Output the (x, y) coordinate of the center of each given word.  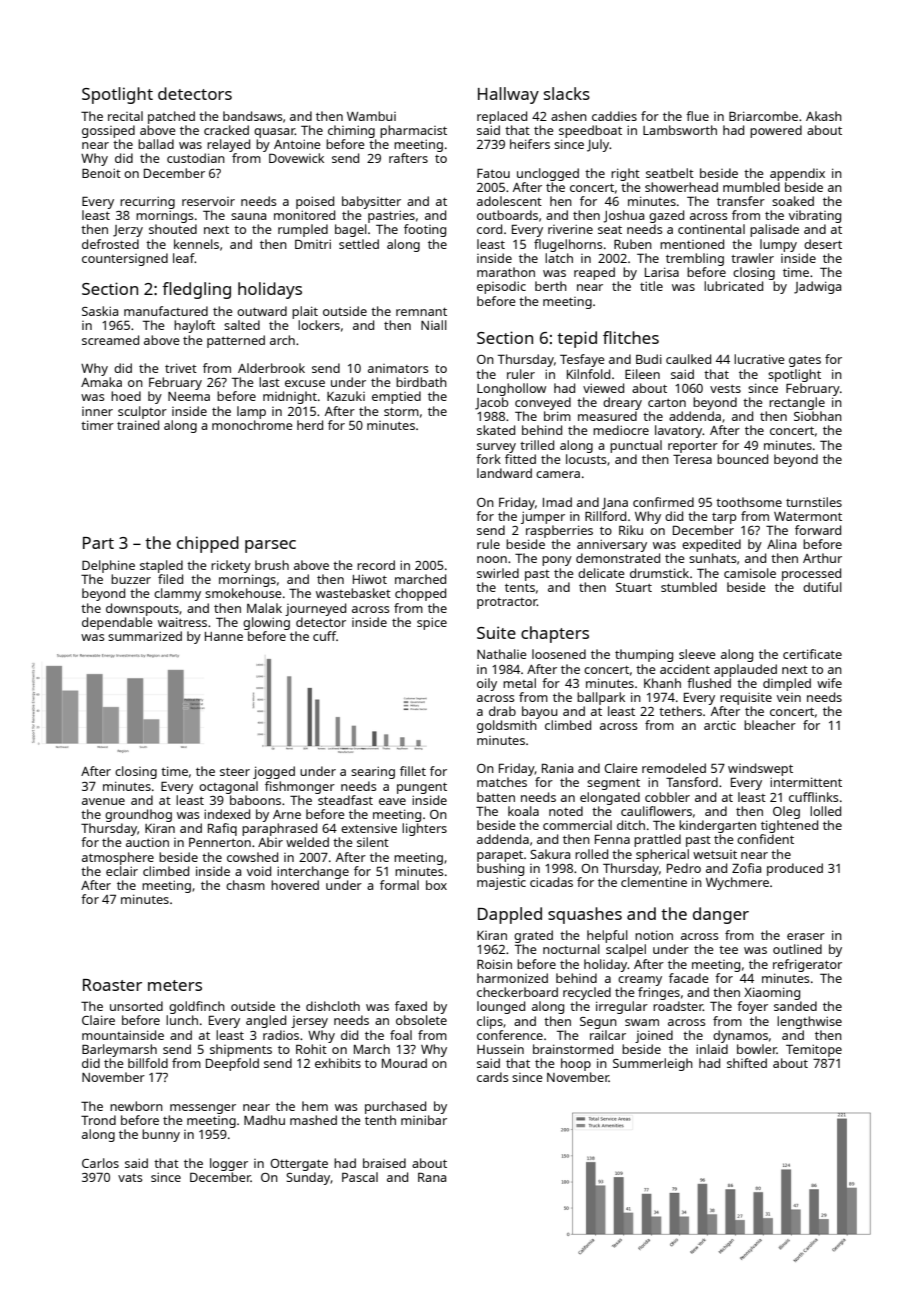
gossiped (108, 131)
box (436, 885)
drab (502, 711)
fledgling (196, 290)
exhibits (338, 1063)
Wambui (371, 116)
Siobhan (818, 416)
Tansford (692, 782)
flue (697, 116)
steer (235, 771)
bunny (161, 1135)
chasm (245, 885)
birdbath (421, 382)
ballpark (601, 698)
